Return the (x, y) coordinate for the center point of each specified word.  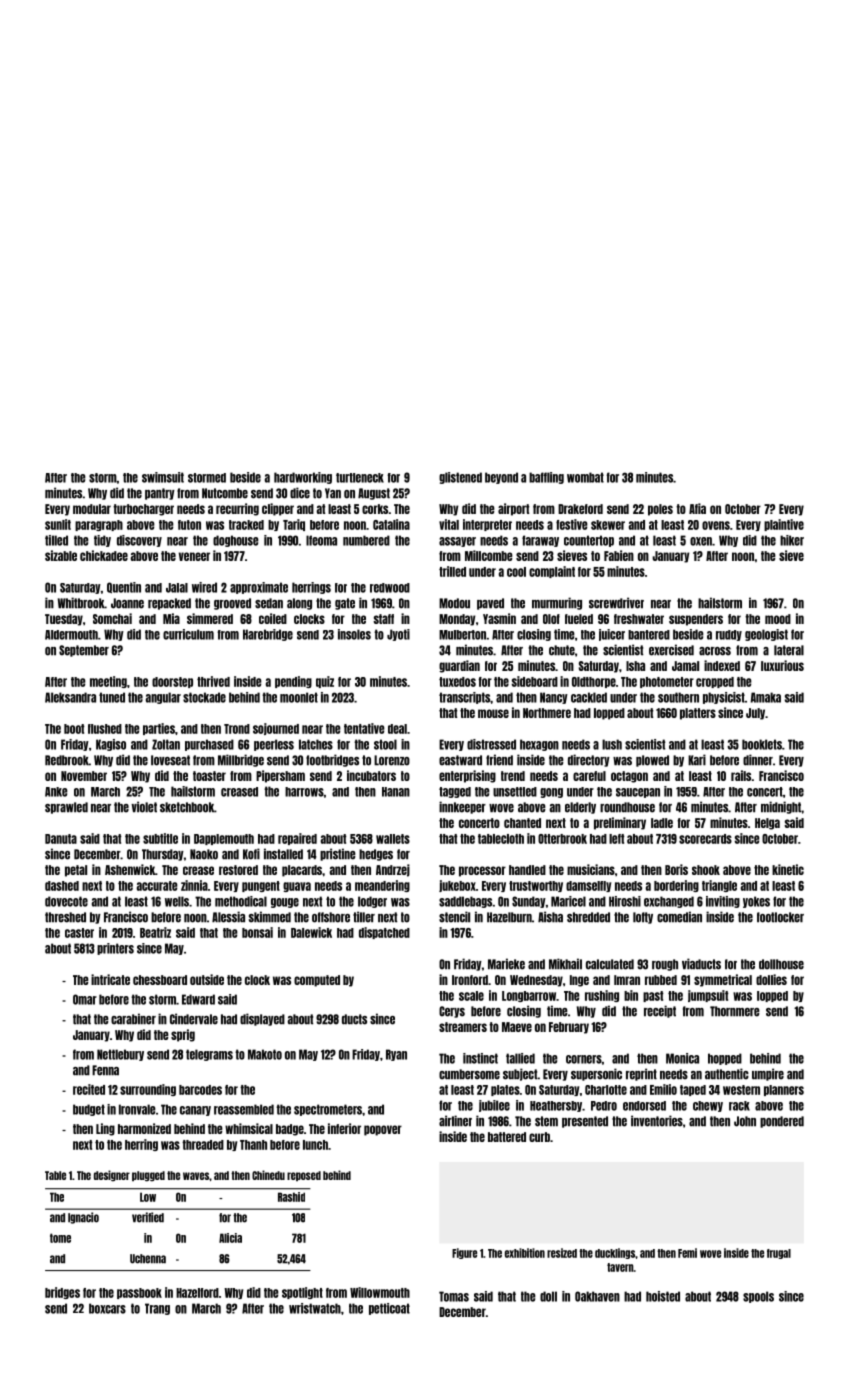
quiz (325, 682)
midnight (781, 807)
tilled (56, 540)
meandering (382, 886)
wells (177, 901)
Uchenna (148, 1259)
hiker (792, 540)
